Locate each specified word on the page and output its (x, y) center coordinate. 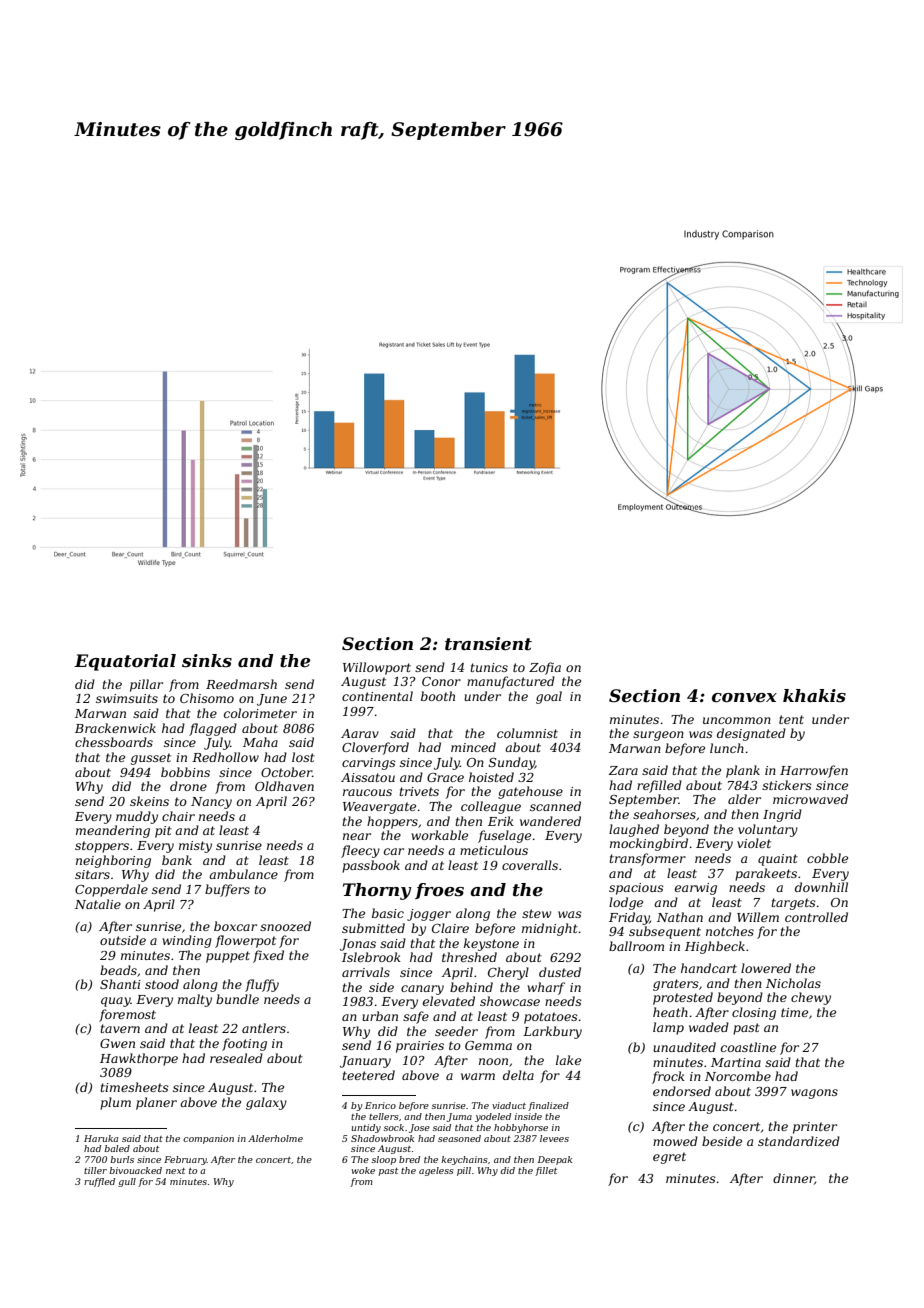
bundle (237, 999)
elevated (449, 1001)
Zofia (545, 668)
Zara (623, 770)
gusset (151, 759)
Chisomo (207, 698)
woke (363, 1170)
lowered (766, 968)
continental (377, 696)
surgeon (658, 736)
